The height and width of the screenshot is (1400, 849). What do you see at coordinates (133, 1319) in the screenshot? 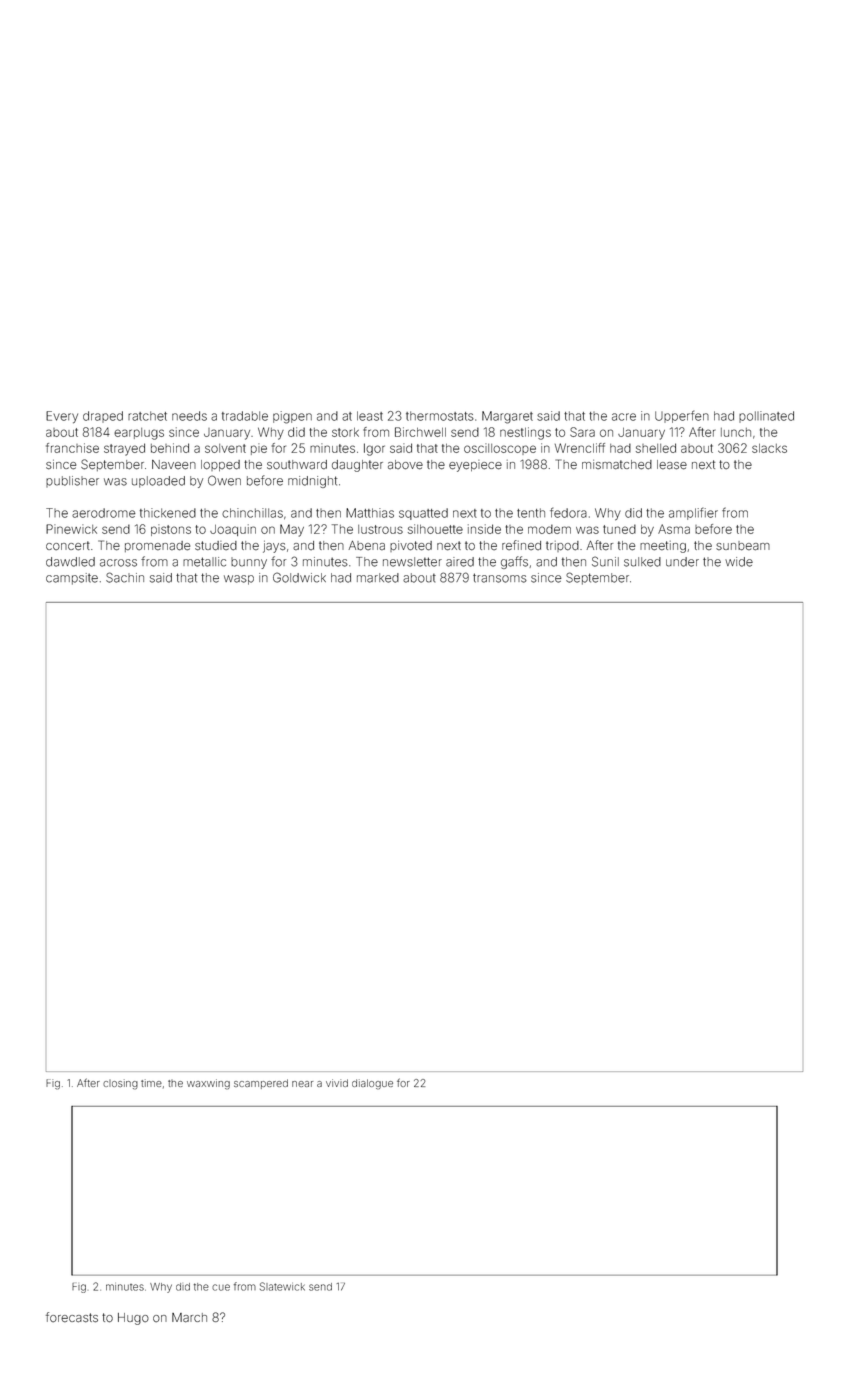
I see `Hugo` at bounding box center [133, 1319].
